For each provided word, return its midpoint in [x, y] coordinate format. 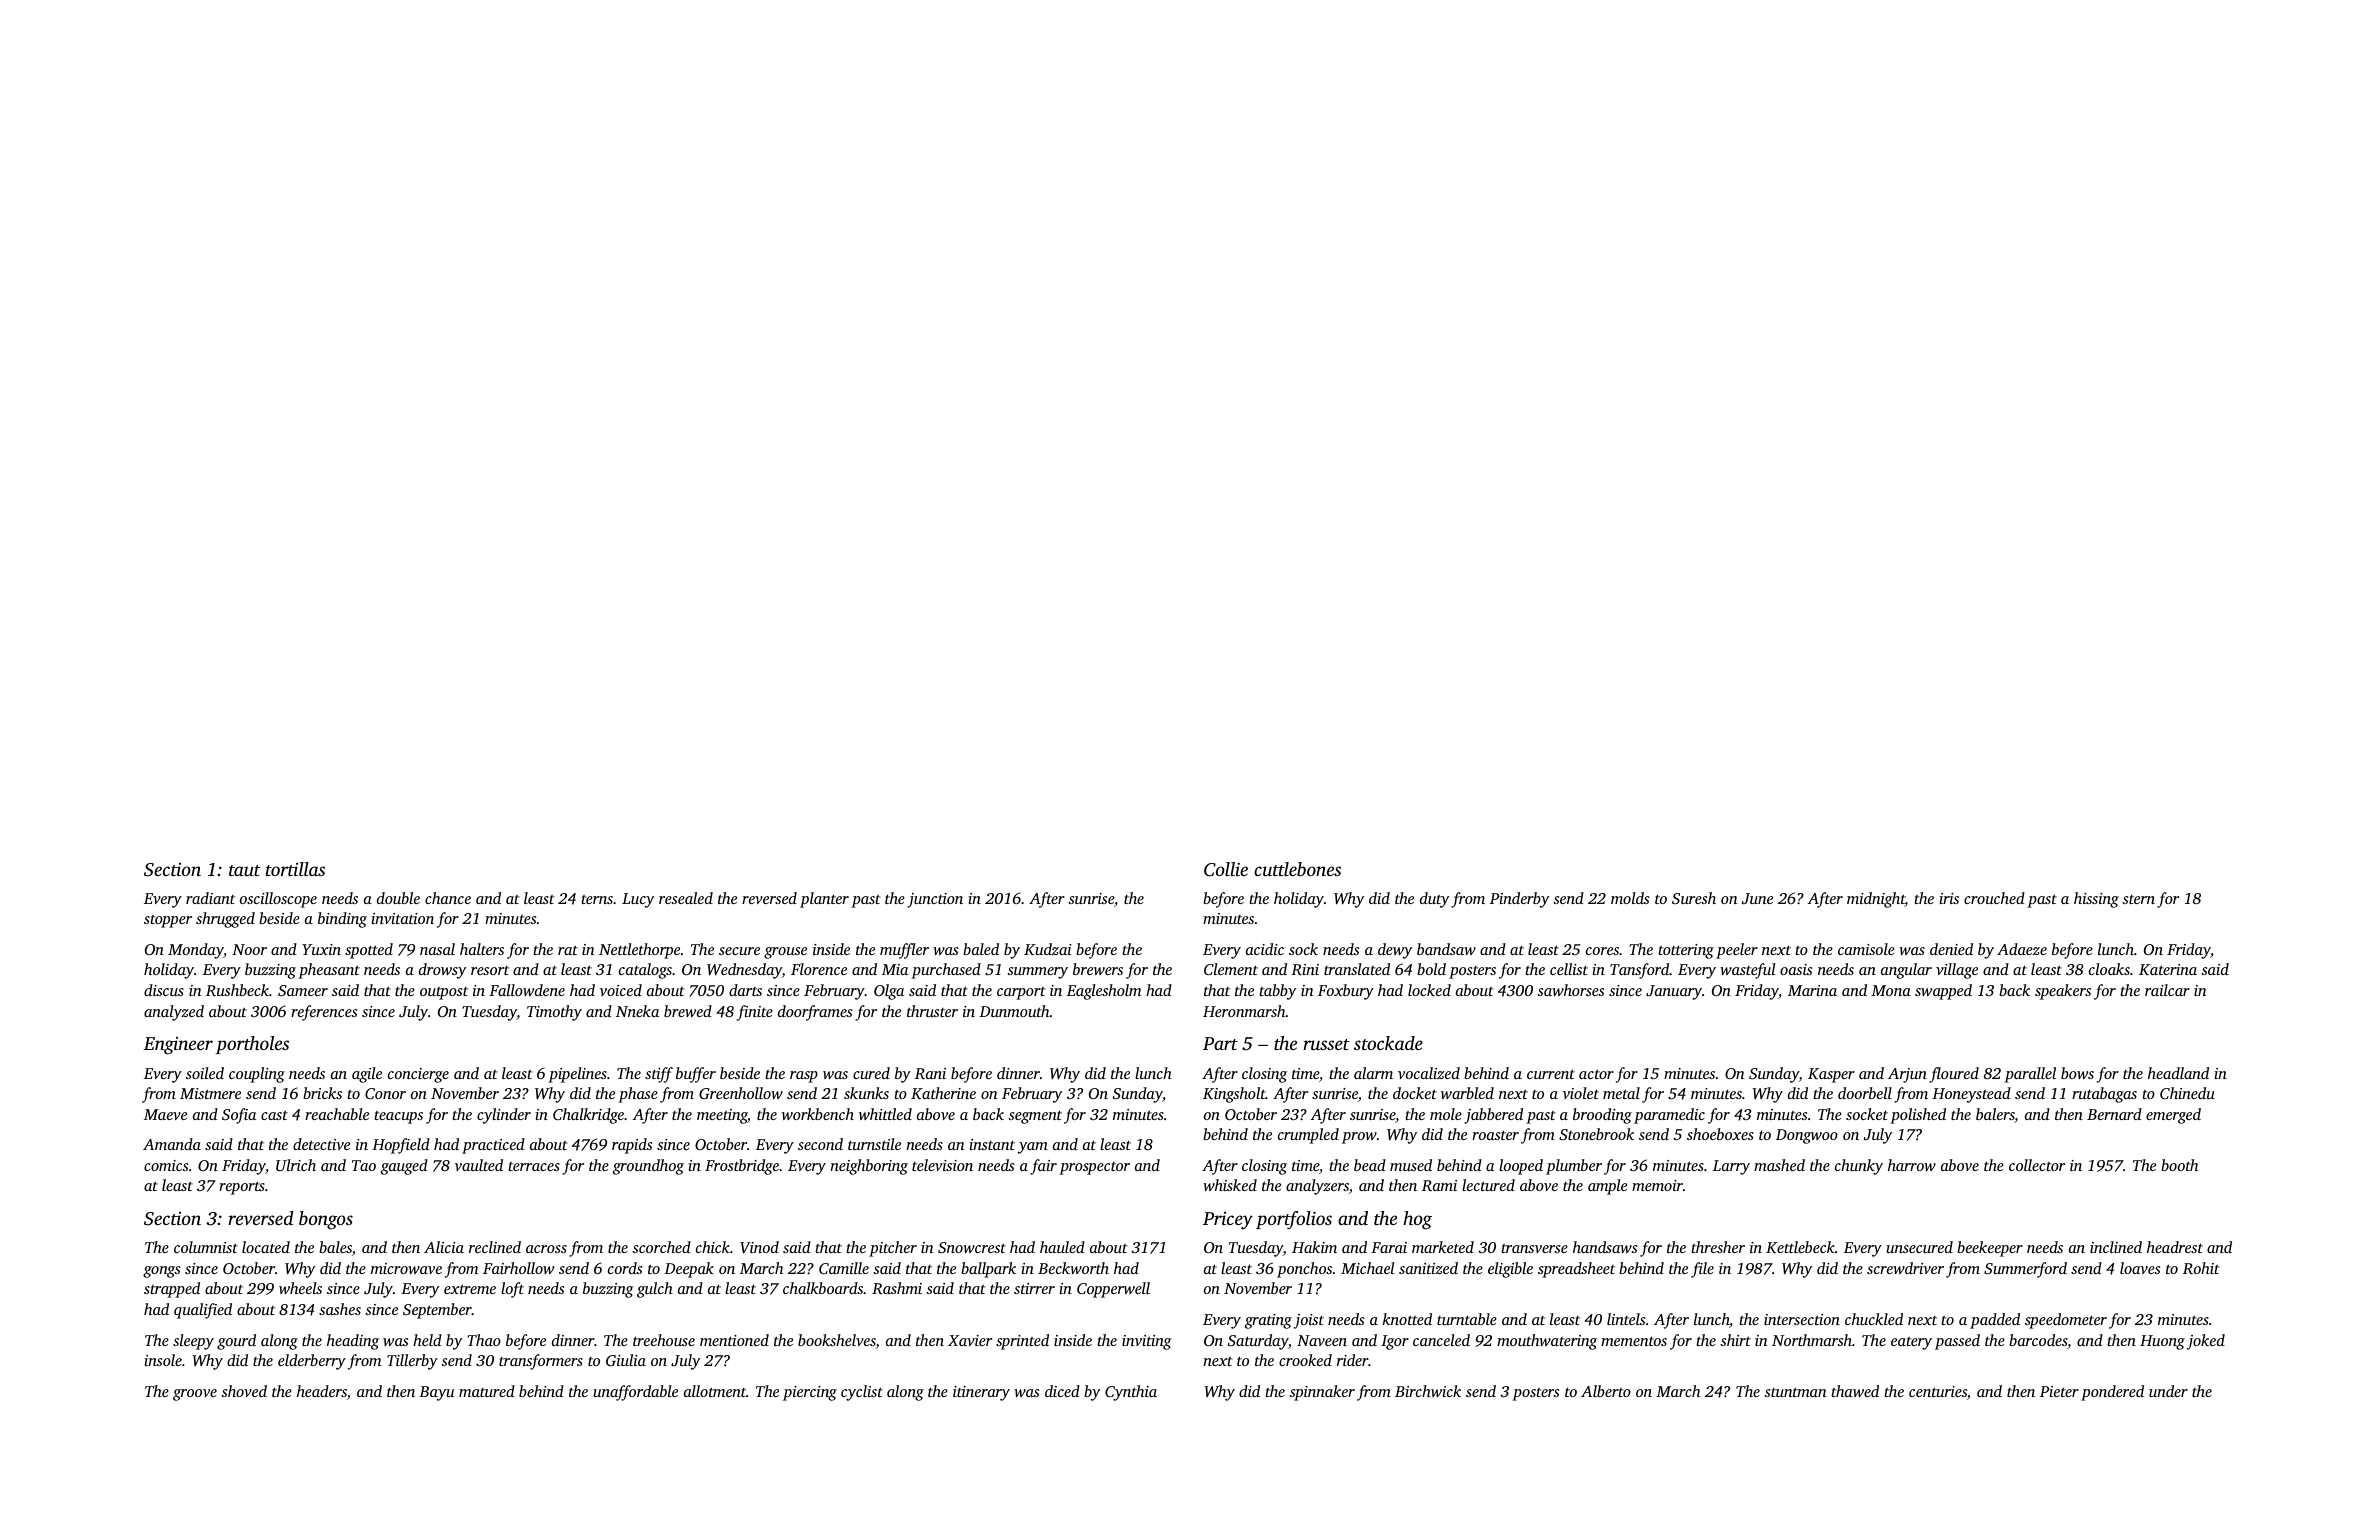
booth [2179, 1165]
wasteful [1748, 971]
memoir [1657, 1185]
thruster [932, 1011]
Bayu [436, 1393]
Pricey [1228, 1221]
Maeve [165, 1114]
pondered [2112, 1393]
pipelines [577, 1075]
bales [335, 1247]
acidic [1265, 949]
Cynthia [1131, 1393]
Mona [1891, 990]
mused [1411, 1165]
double [398, 898]
